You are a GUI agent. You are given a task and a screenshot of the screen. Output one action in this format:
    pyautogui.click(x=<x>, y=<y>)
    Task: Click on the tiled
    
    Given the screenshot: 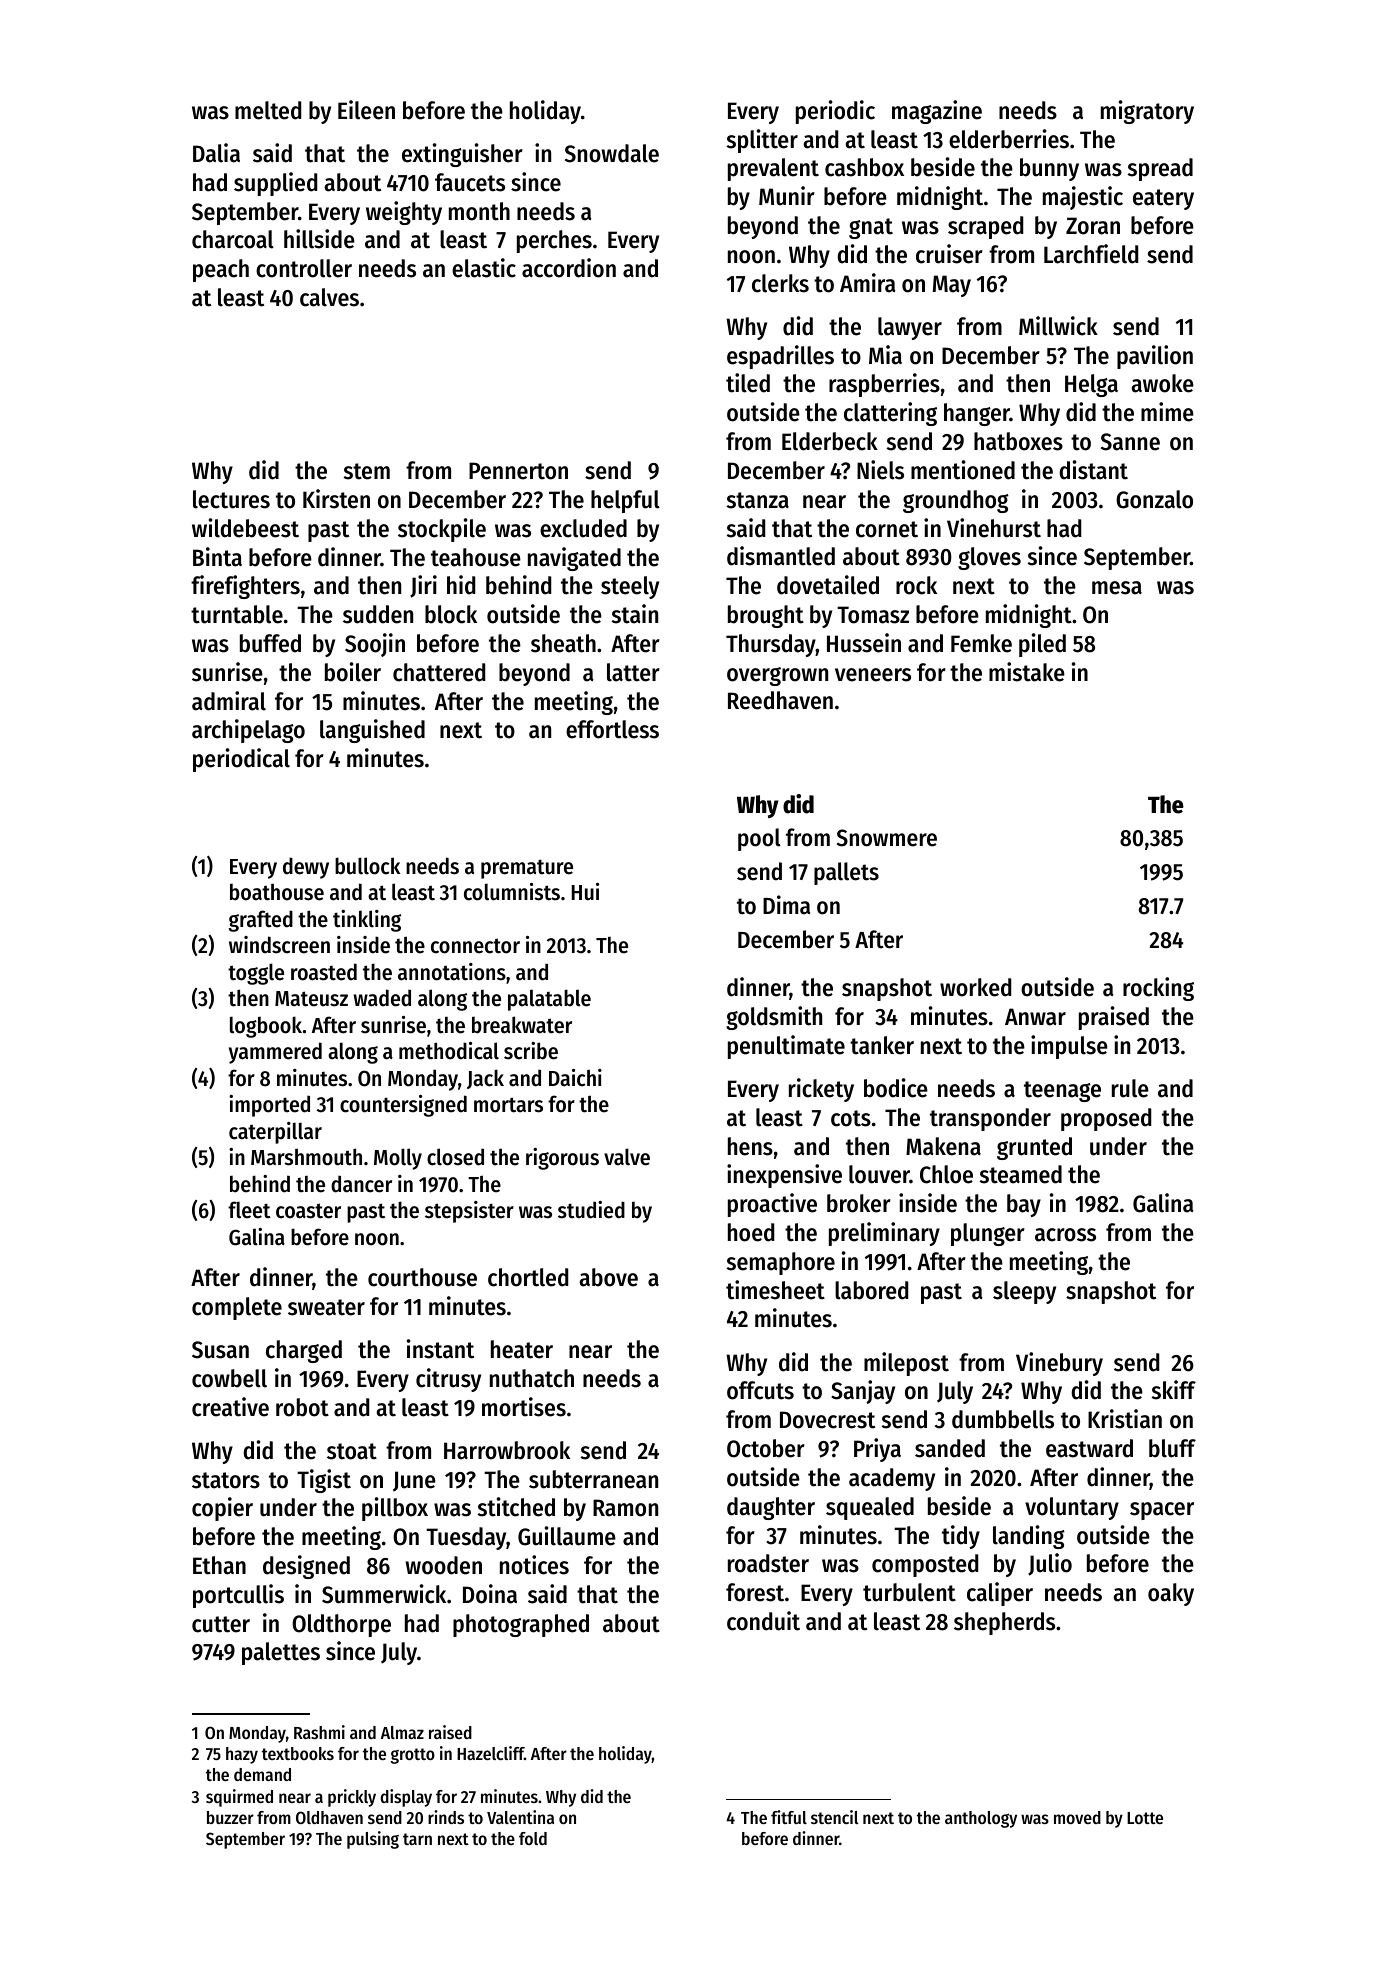 What is the action you would take?
    pyautogui.click(x=748, y=383)
